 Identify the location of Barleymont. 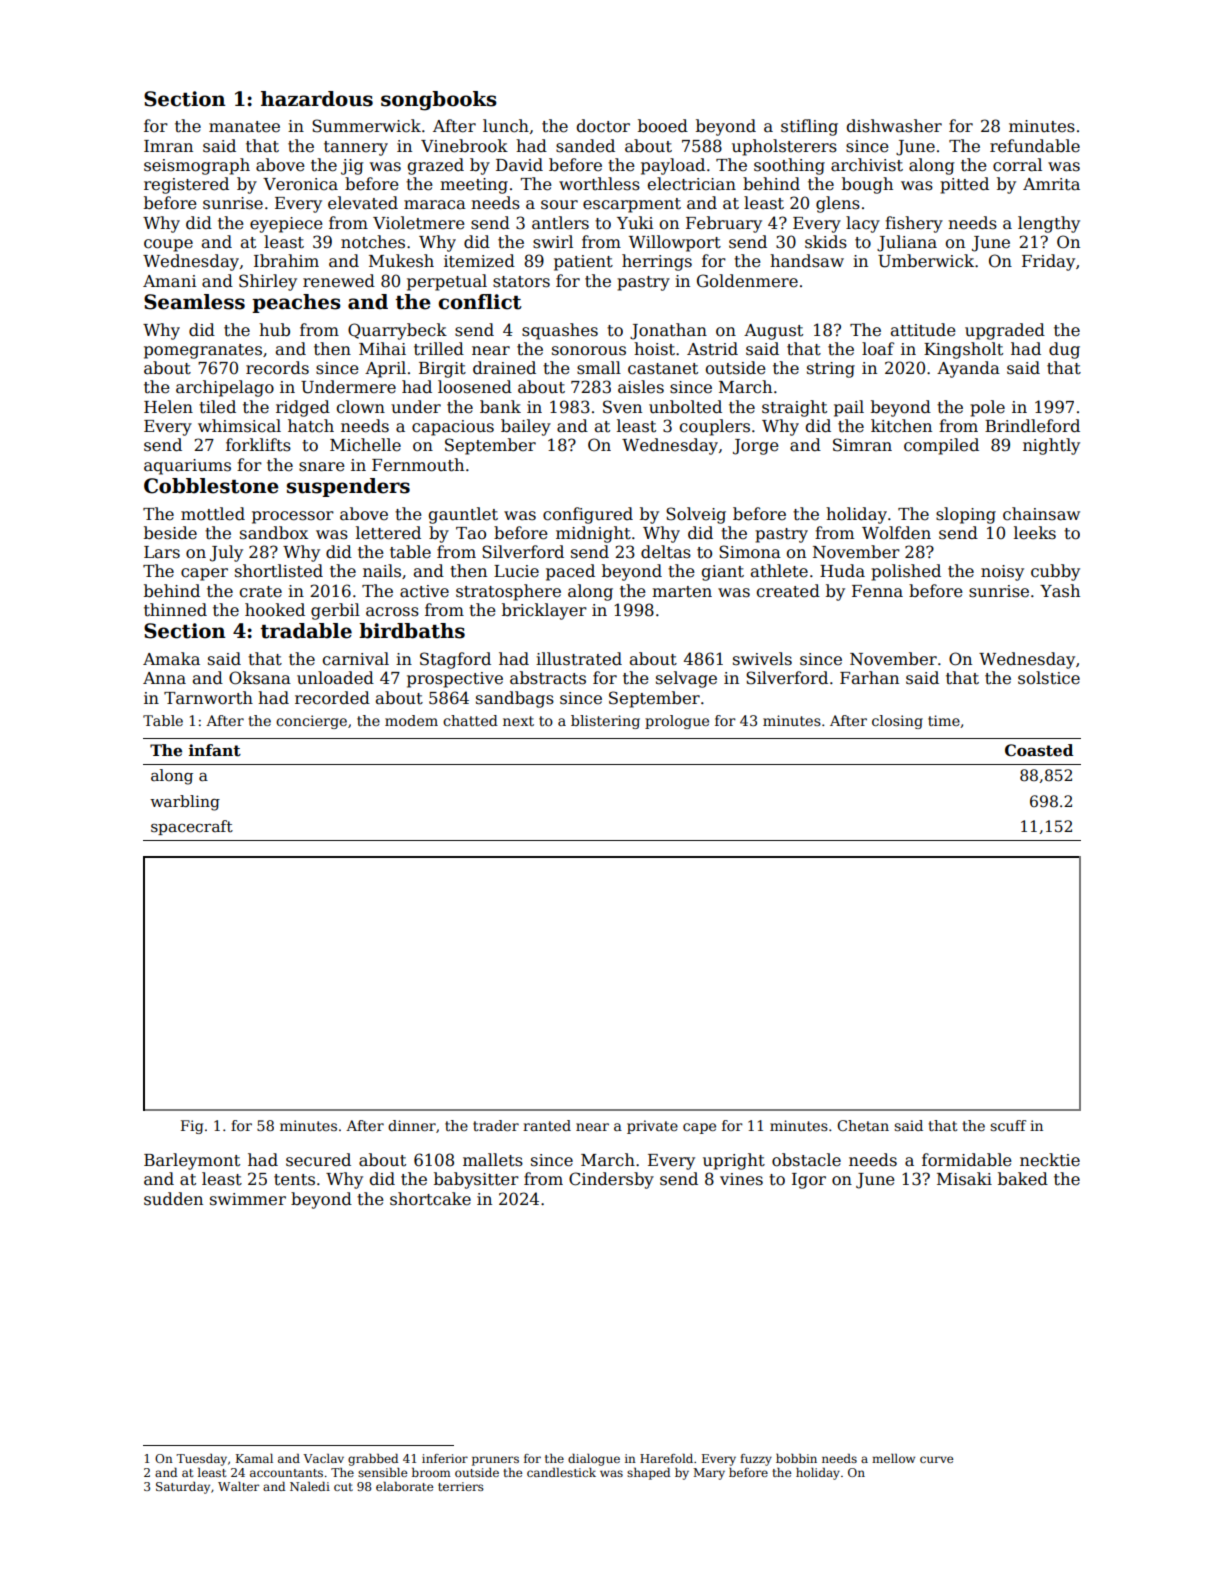
(192, 1161).
